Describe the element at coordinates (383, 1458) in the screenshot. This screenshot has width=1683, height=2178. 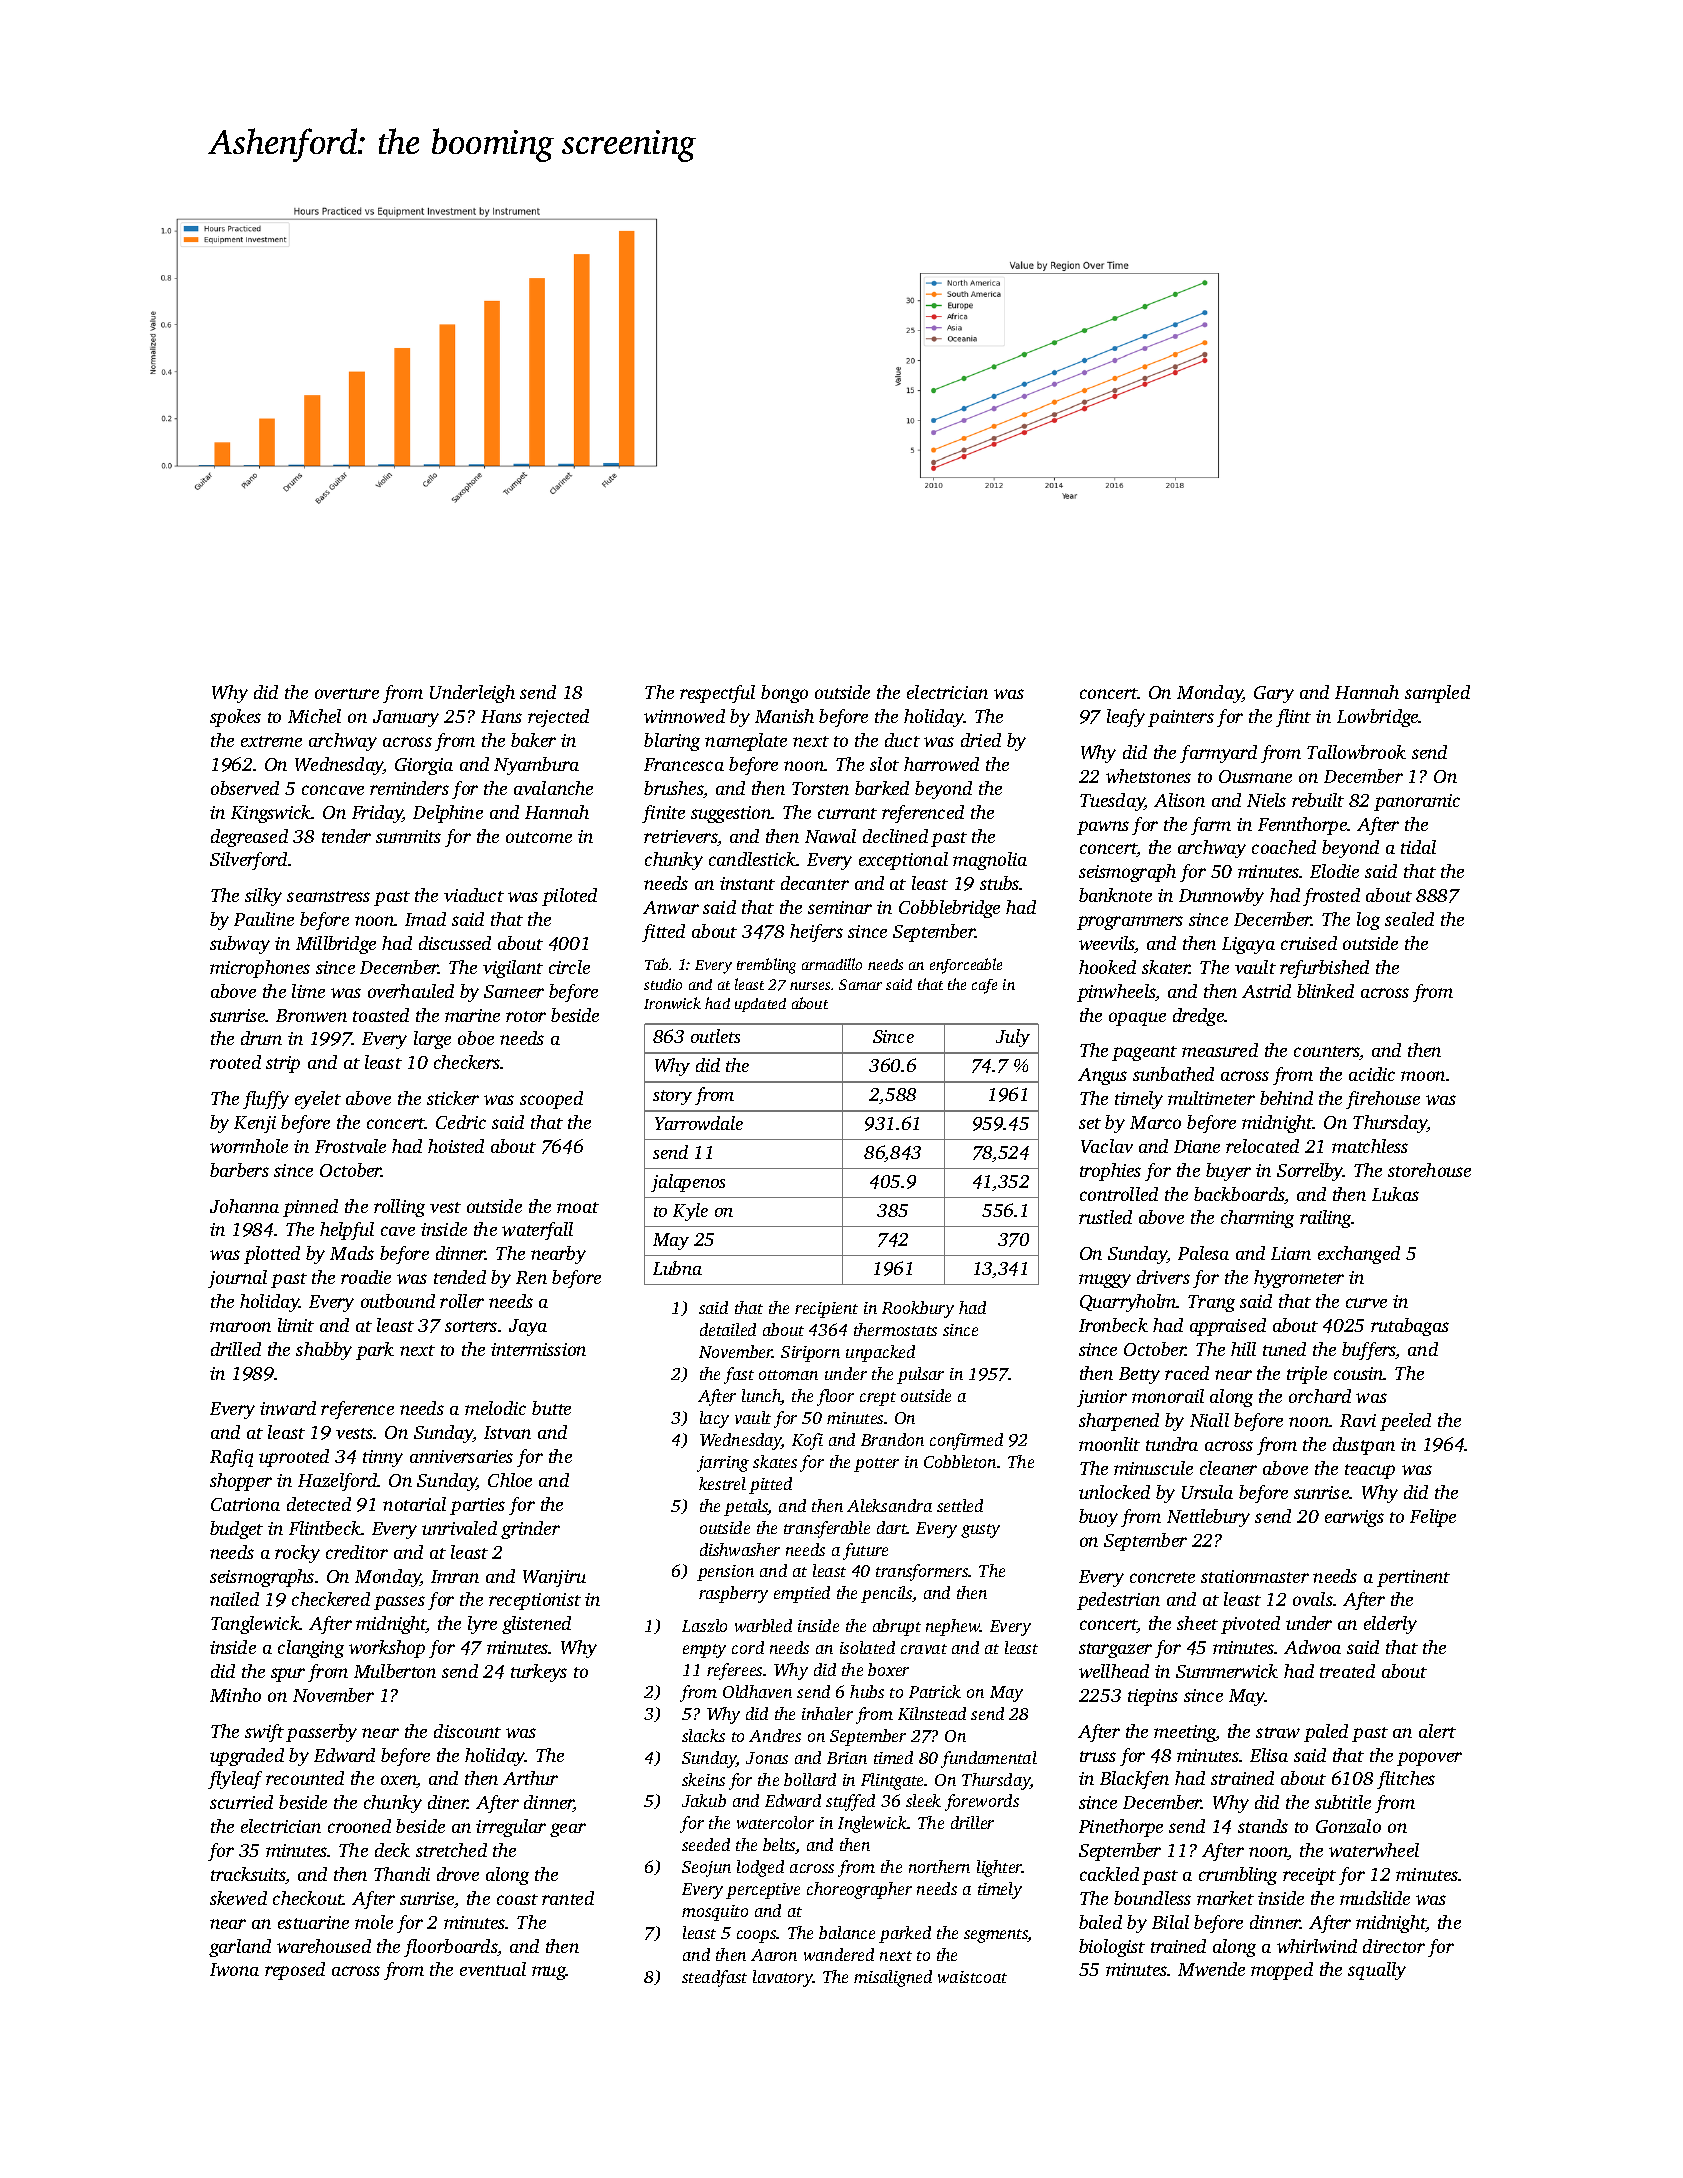
I see `tinny` at that location.
